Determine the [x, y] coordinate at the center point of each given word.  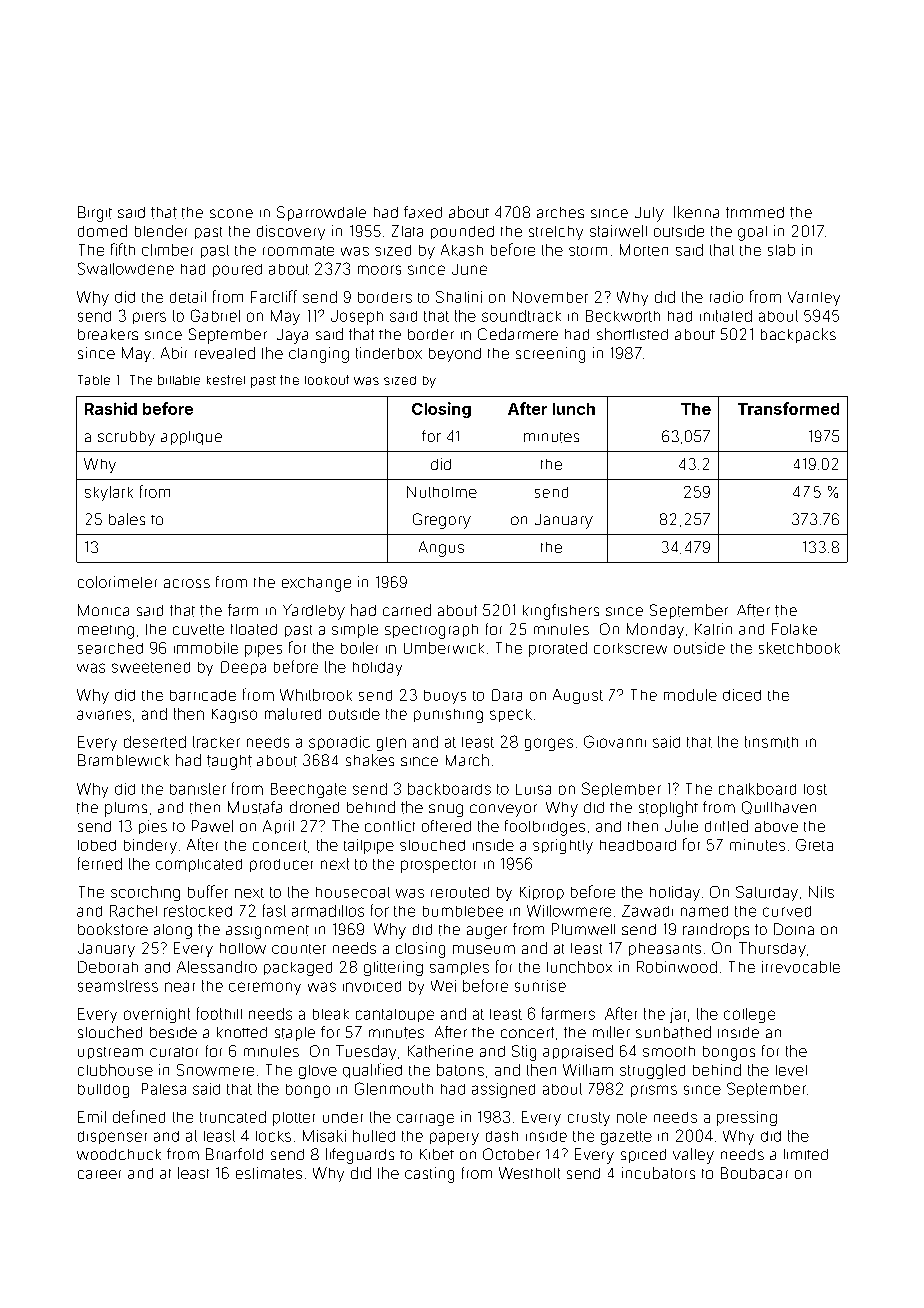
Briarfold [234, 1154]
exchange [316, 584]
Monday [655, 630]
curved [787, 911]
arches [560, 212]
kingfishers [561, 612]
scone [231, 213]
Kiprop [542, 893]
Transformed [788, 408]
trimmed [755, 212]
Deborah [108, 967]
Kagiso [234, 716]
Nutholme [442, 492]
